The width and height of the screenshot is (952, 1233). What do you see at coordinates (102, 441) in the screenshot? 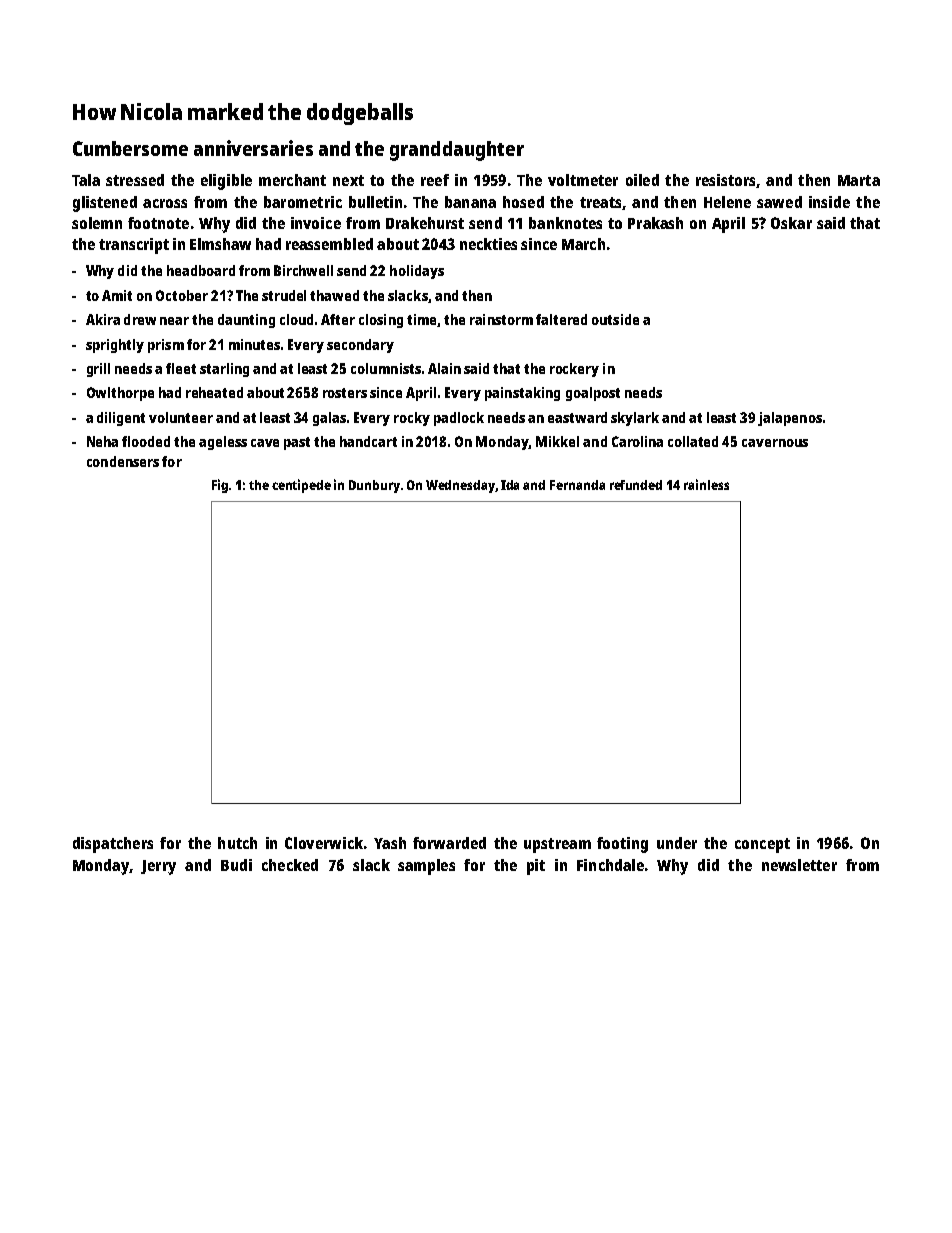
I see `Neha` at bounding box center [102, 441].
